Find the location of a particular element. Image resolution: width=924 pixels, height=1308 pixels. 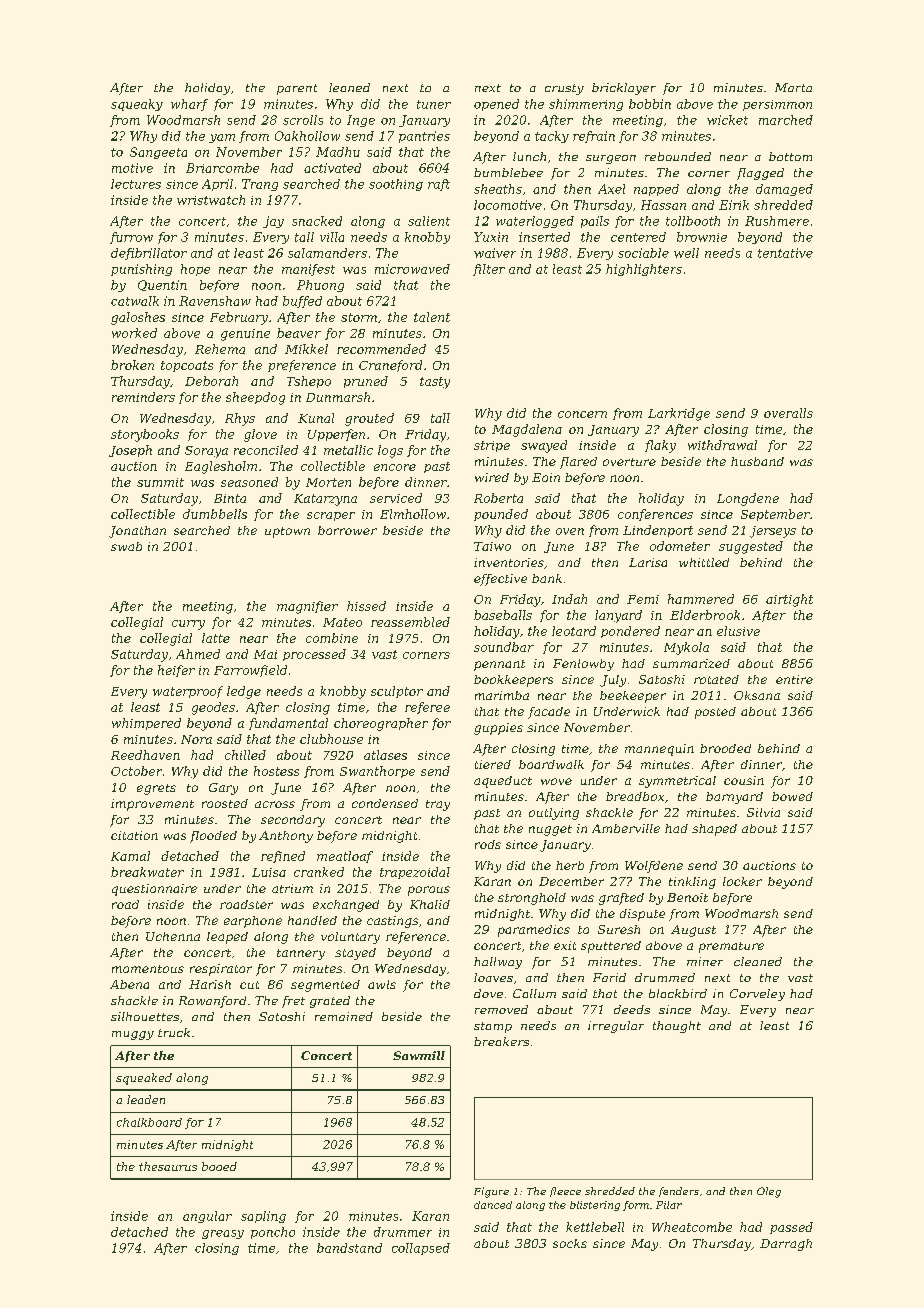

chalkboard is located at coordinates (149, 1122).
